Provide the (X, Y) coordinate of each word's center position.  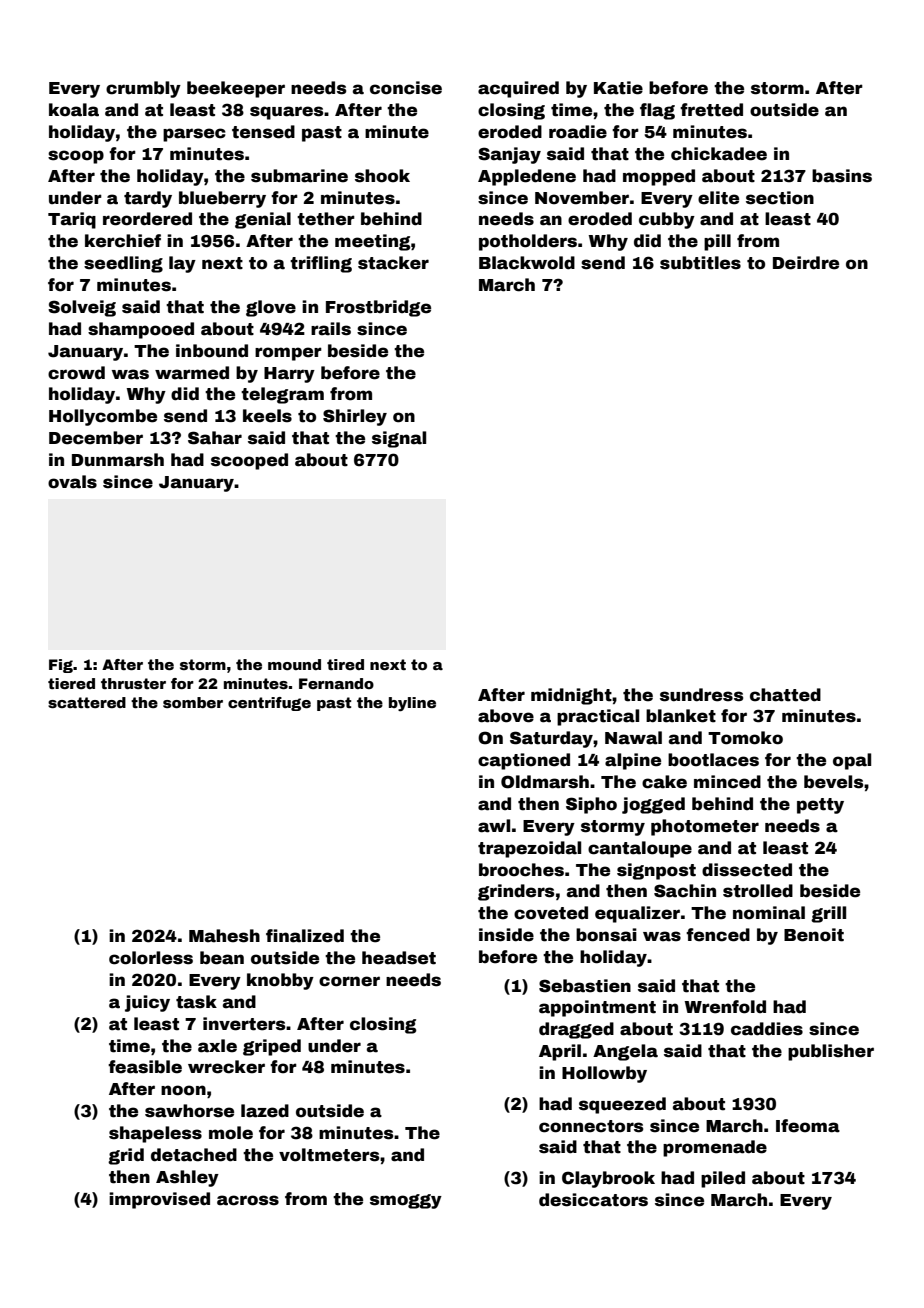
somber (193, 702)
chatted (785, 695)
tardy (148, 199)
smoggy (406, 1201)
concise (406, 88)
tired (345, 664)
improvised (159, 1200)
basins (842, 176)
